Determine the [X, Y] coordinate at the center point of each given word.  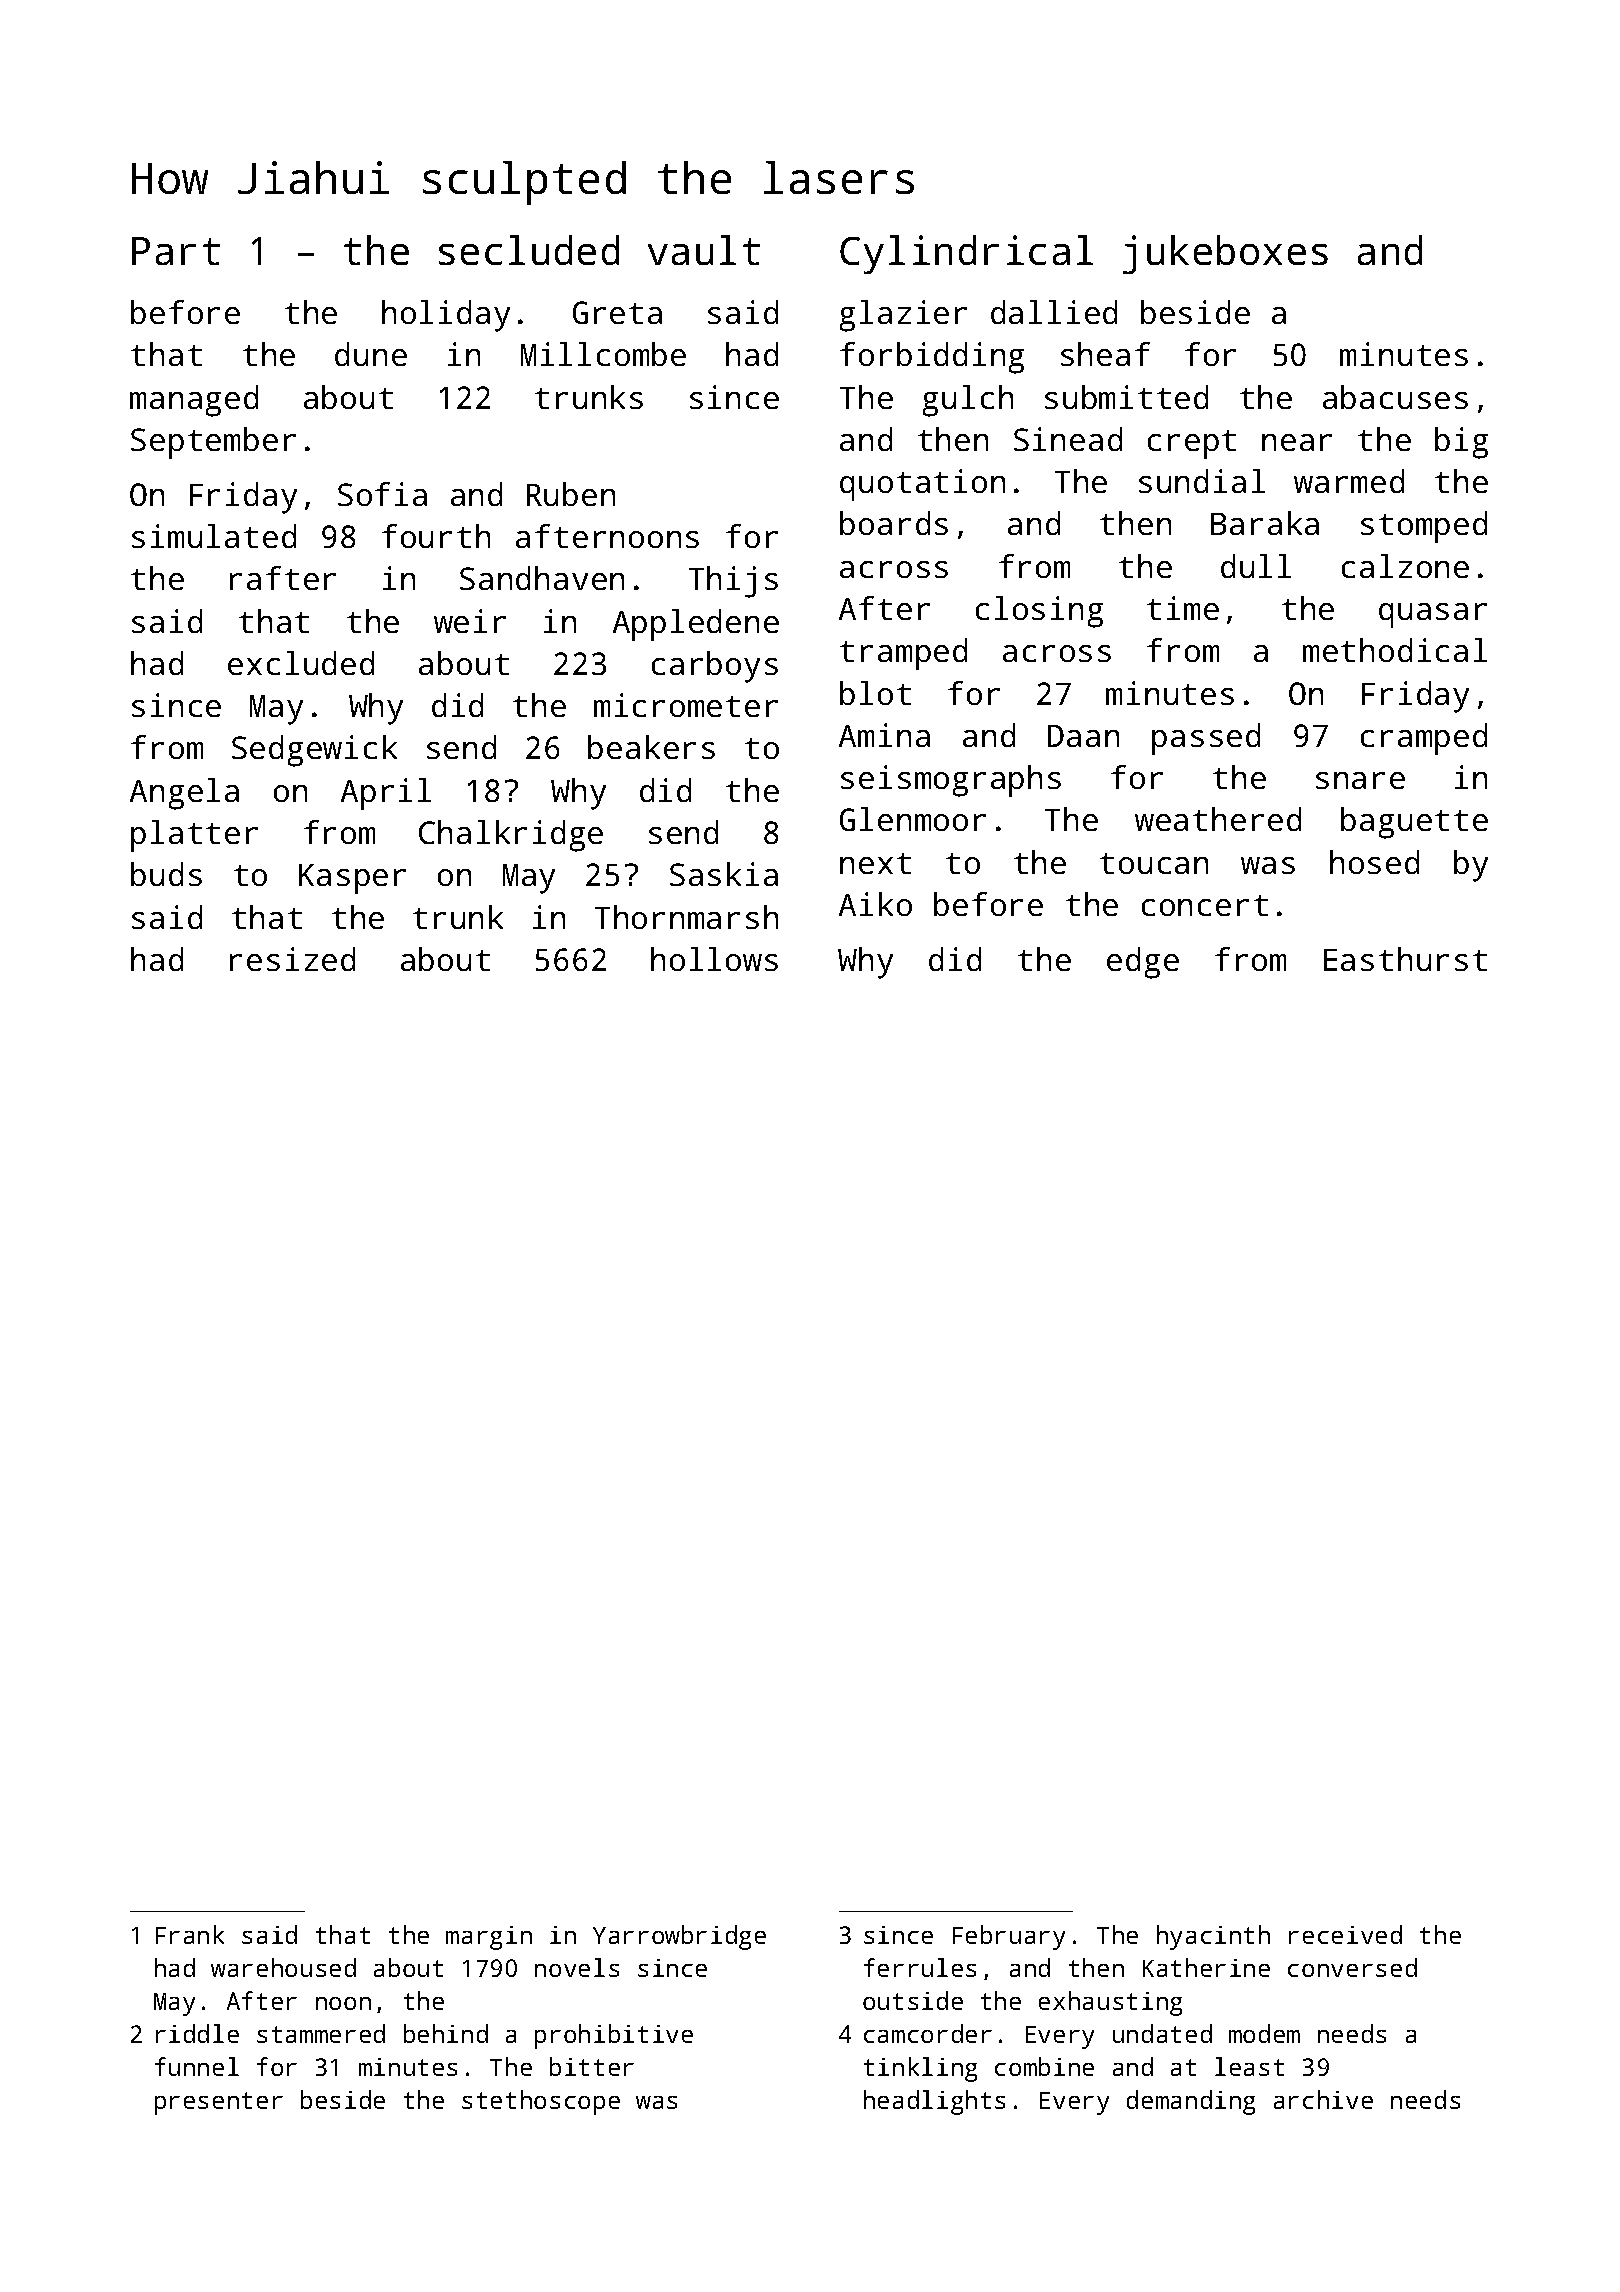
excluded [301, 663]
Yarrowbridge [679, 1937]
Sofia [382, 494]
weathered [1218, 819]
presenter [219, 2103]
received [1345, 1934]
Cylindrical [966, 254]
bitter [592, 2066]
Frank [190, 1934]
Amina [884, 735]
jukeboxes [1225, 254]
